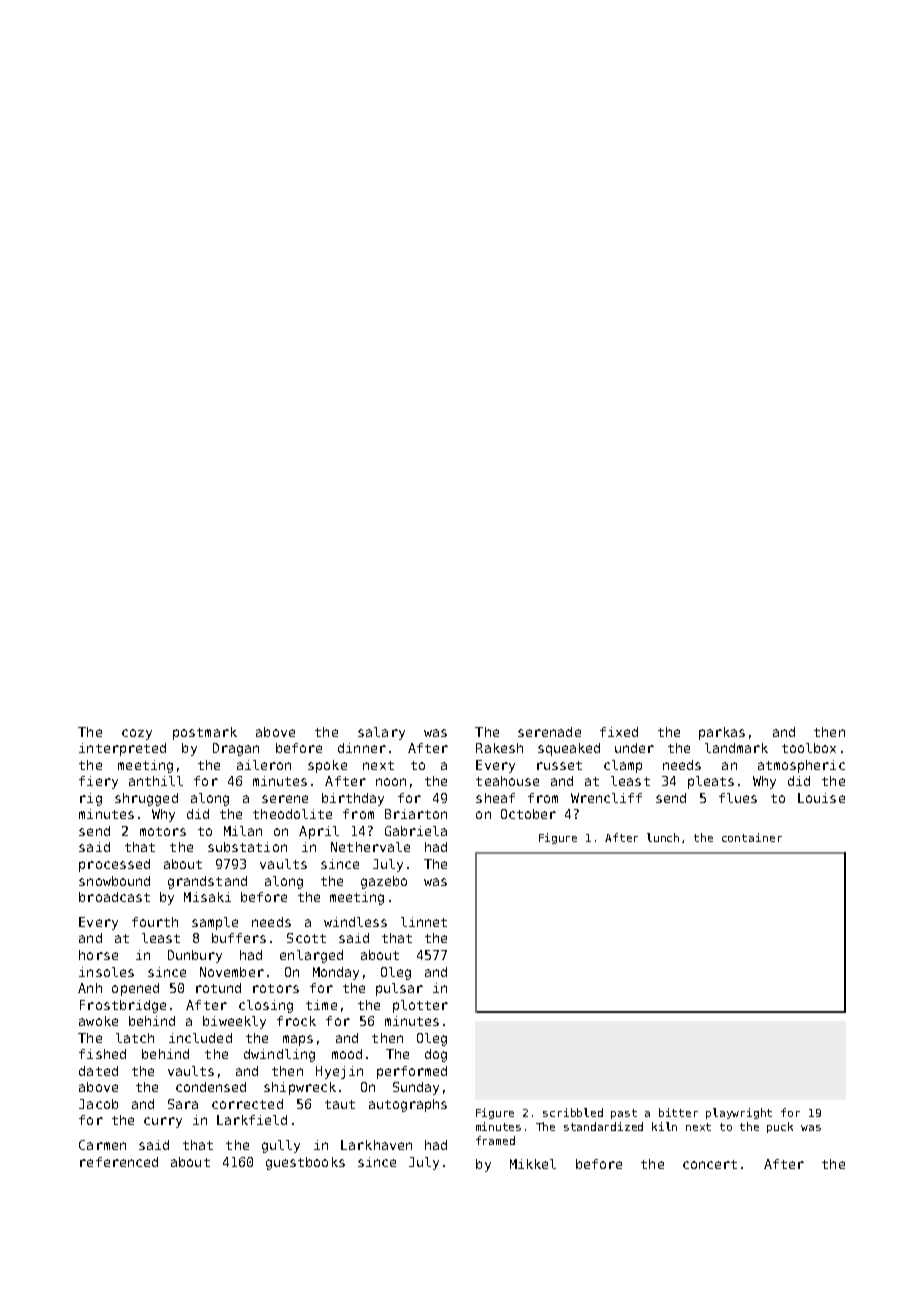 The width and height of the screenshot is (924, 1314). What do you see at coordinates (412, 1072) in the screenshot?
I see `performed` at bounding box center [412, 1072].
